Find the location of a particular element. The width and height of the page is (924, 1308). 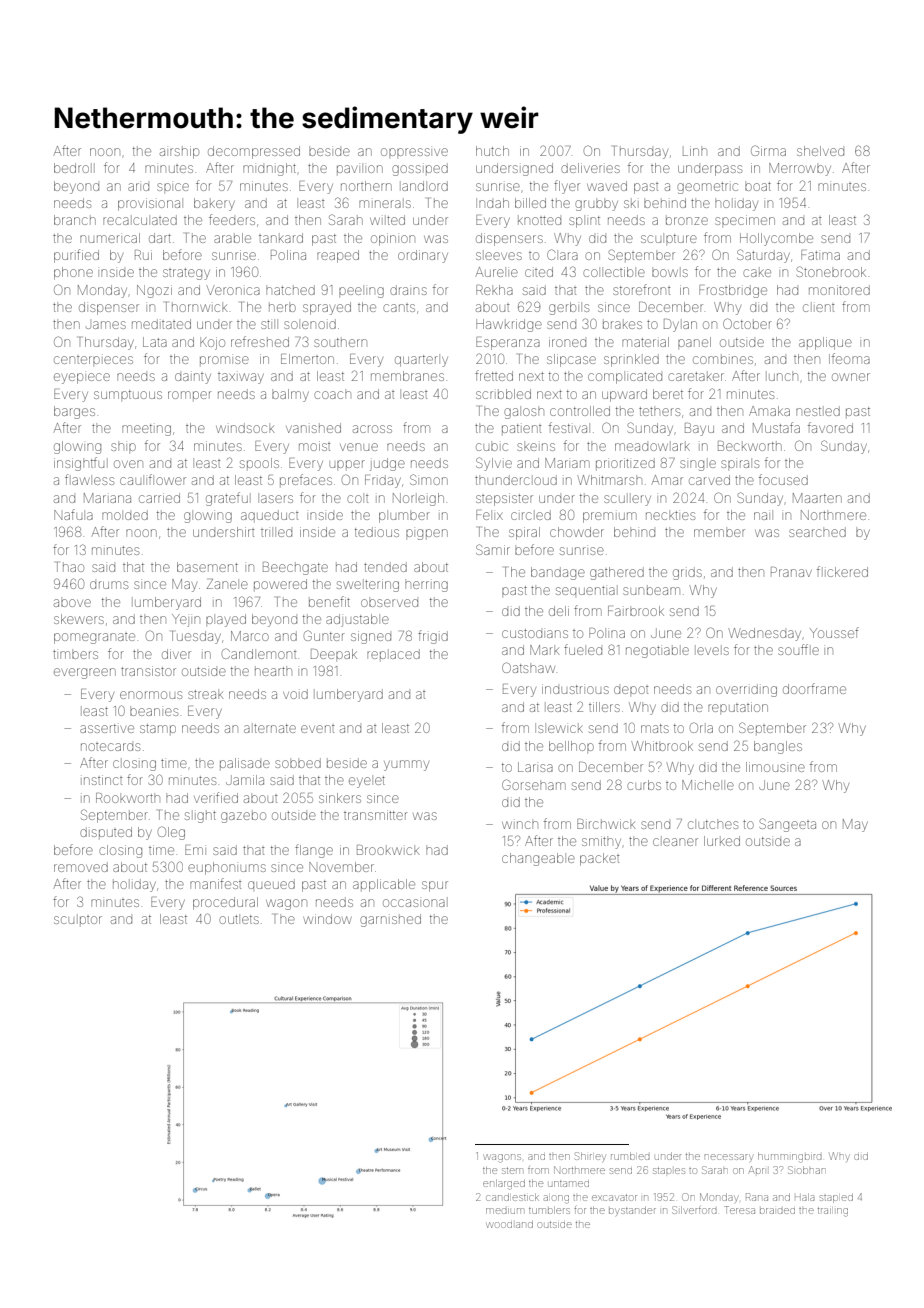

sprayed is located at coordinates (327, 308).
